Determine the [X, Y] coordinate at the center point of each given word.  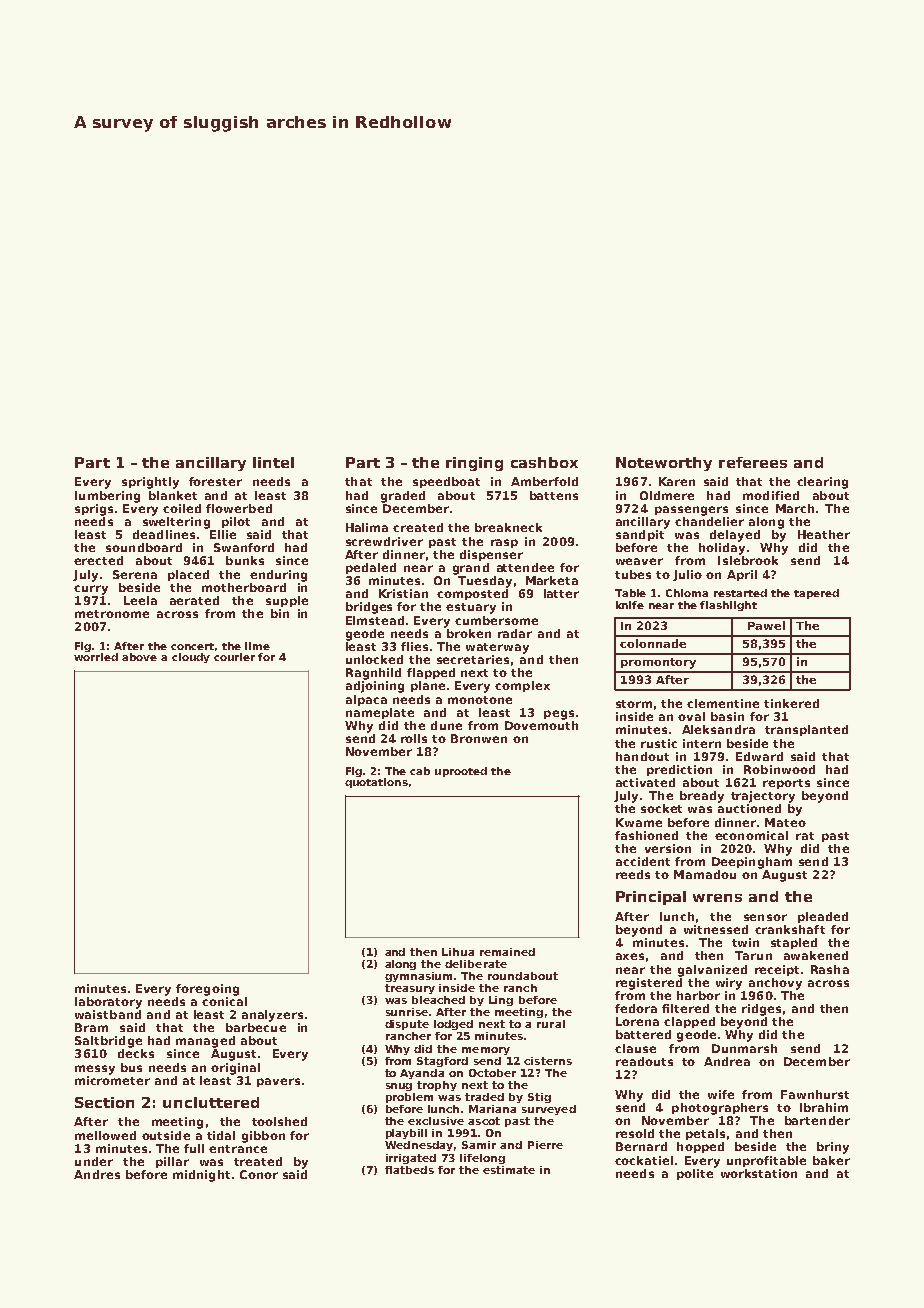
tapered [816, 594]
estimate [509, 1170]
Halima [367, 527]
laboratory [108, 1003]
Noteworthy [664, 464]
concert [192, 646]
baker [831, 1160]
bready [702, 797]
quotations [376, 783]
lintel [273, 462]
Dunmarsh [744, 1048]
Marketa [552, 580]
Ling [501, 1001]
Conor [259, 1174]
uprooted [461, 772]
